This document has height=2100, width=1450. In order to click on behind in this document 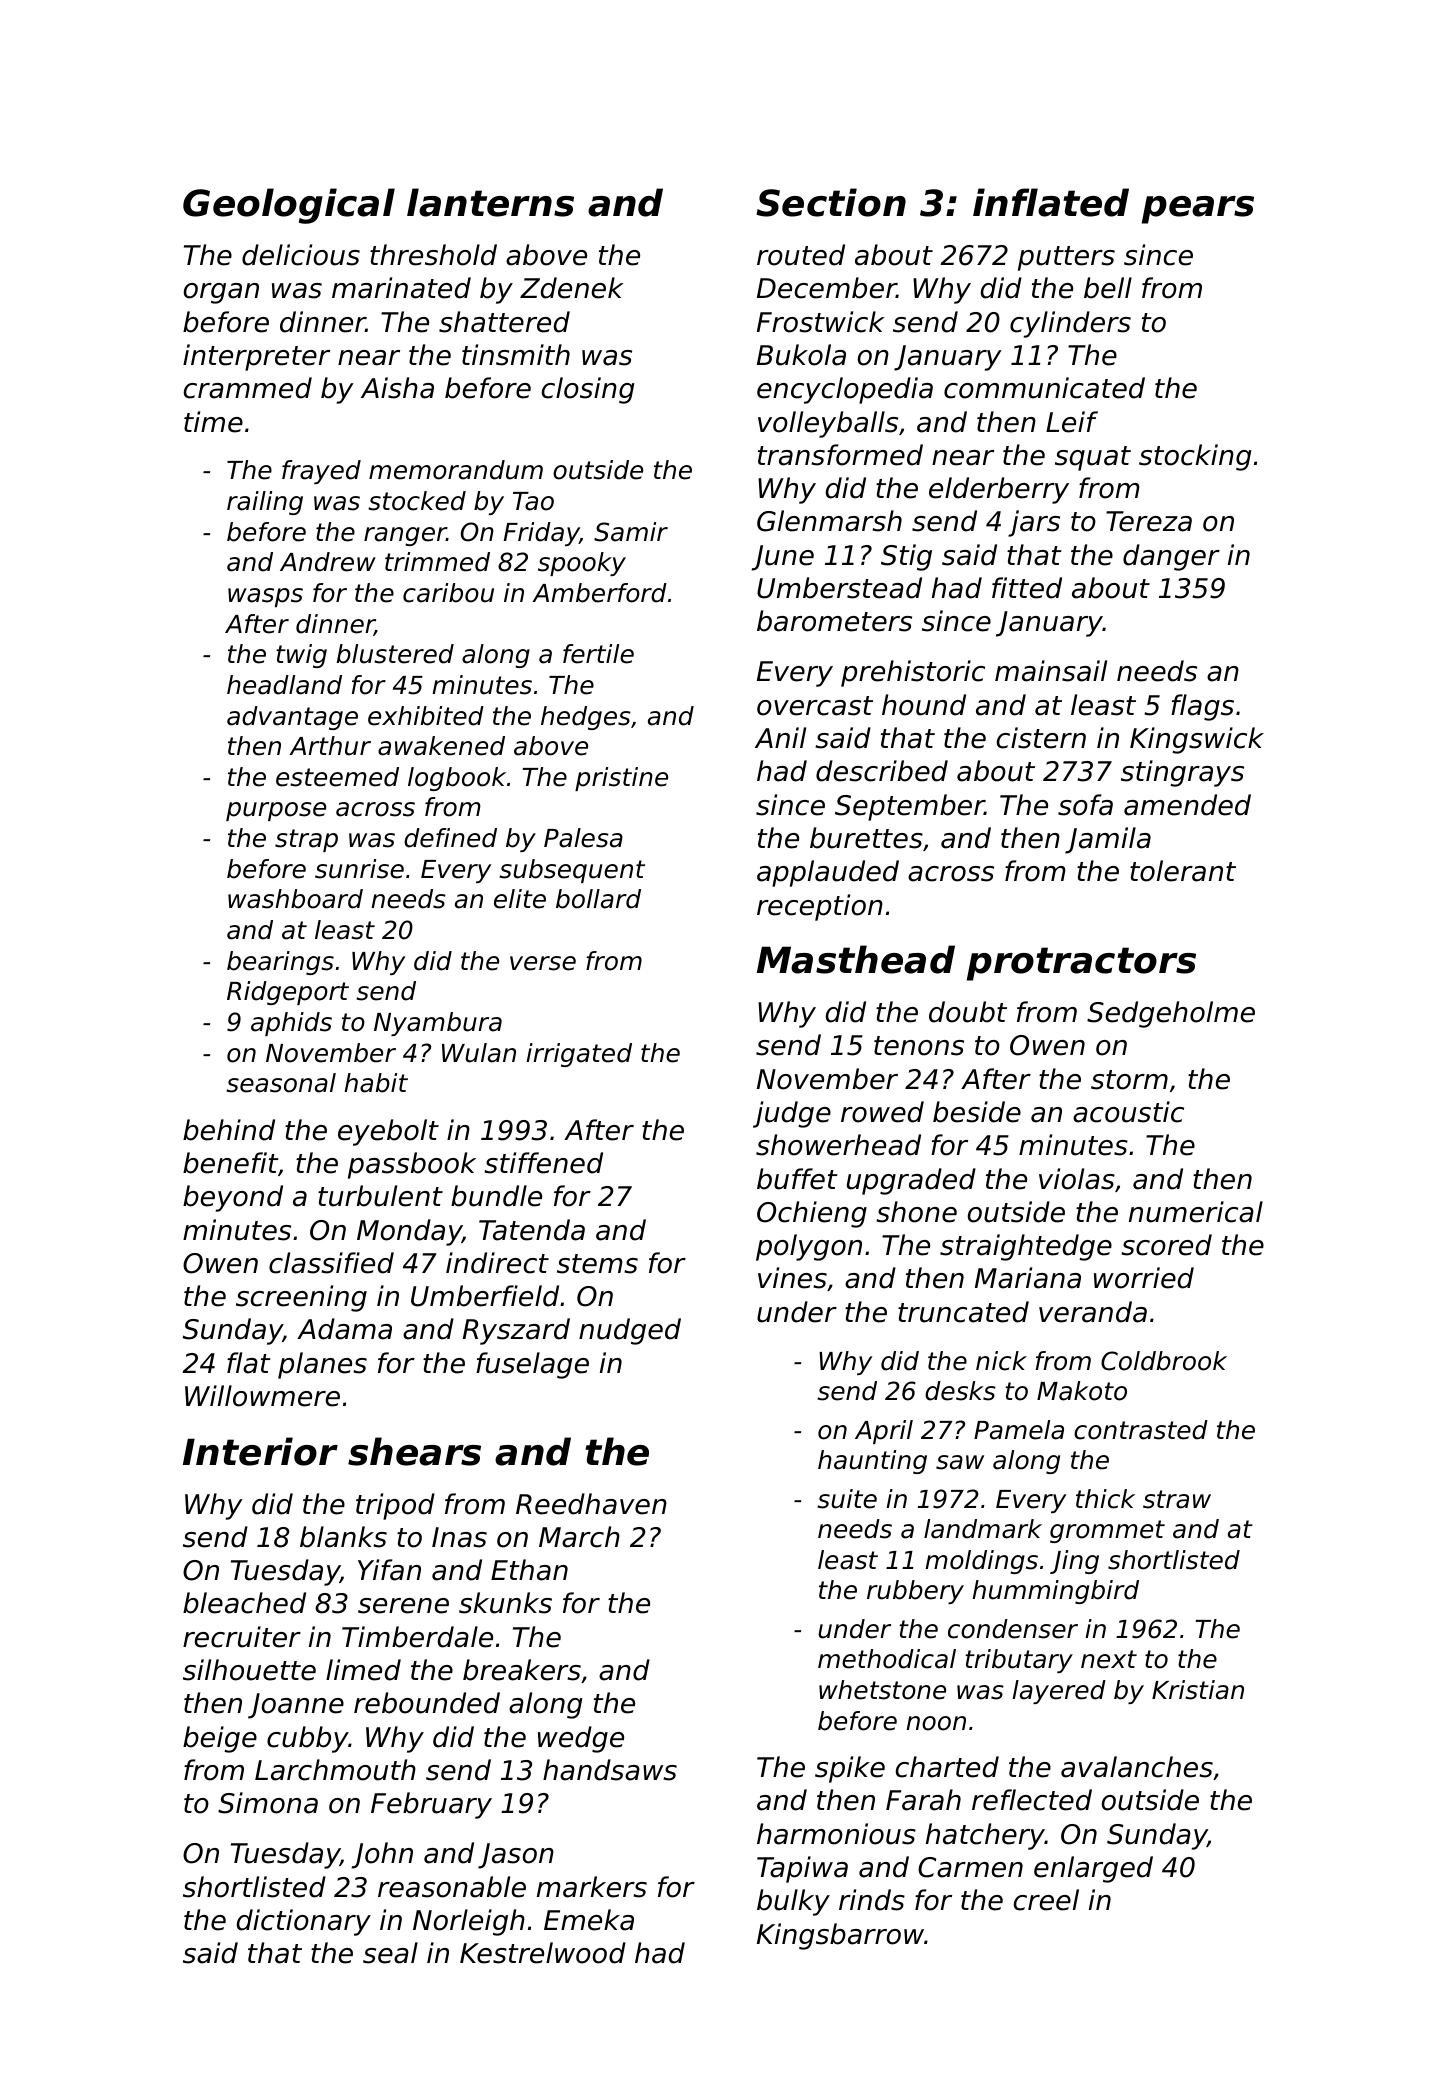, I will do `click(229, 1130)`.
